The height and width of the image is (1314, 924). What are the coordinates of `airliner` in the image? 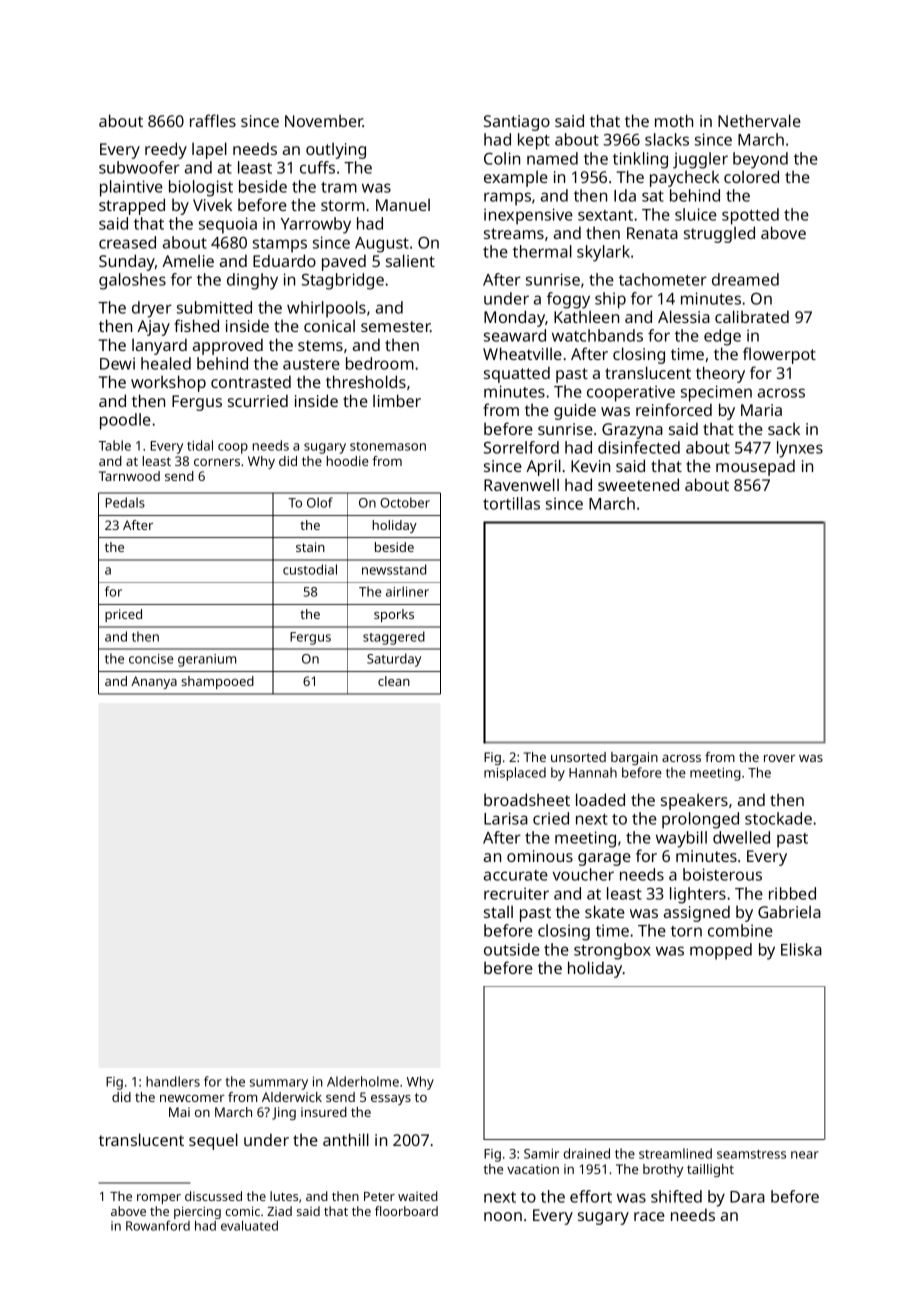 It's located at (407, 591).
